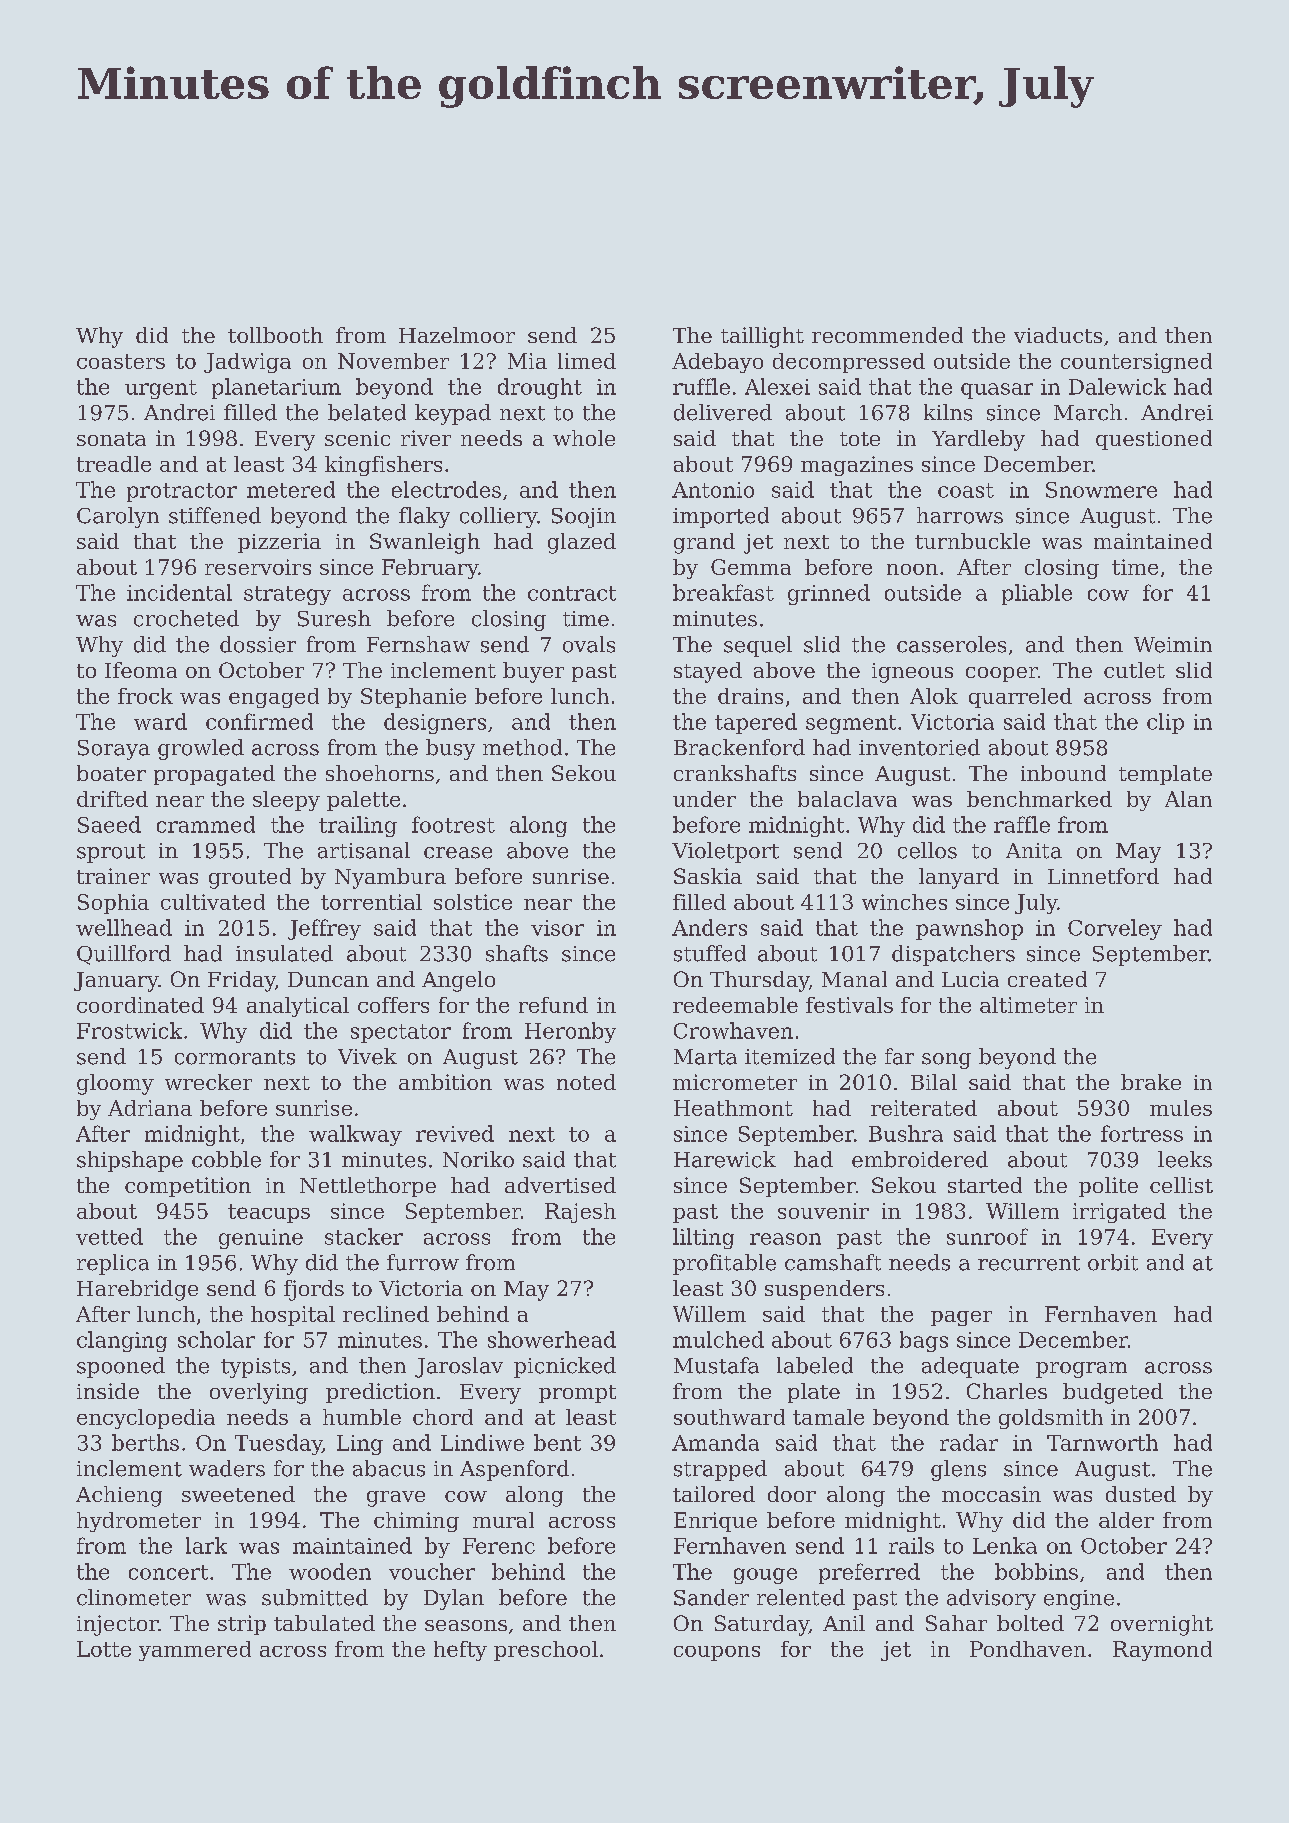 This screenshot has height=1823, width=1289. I want to click on Rajesh, so click(580, 1213).
